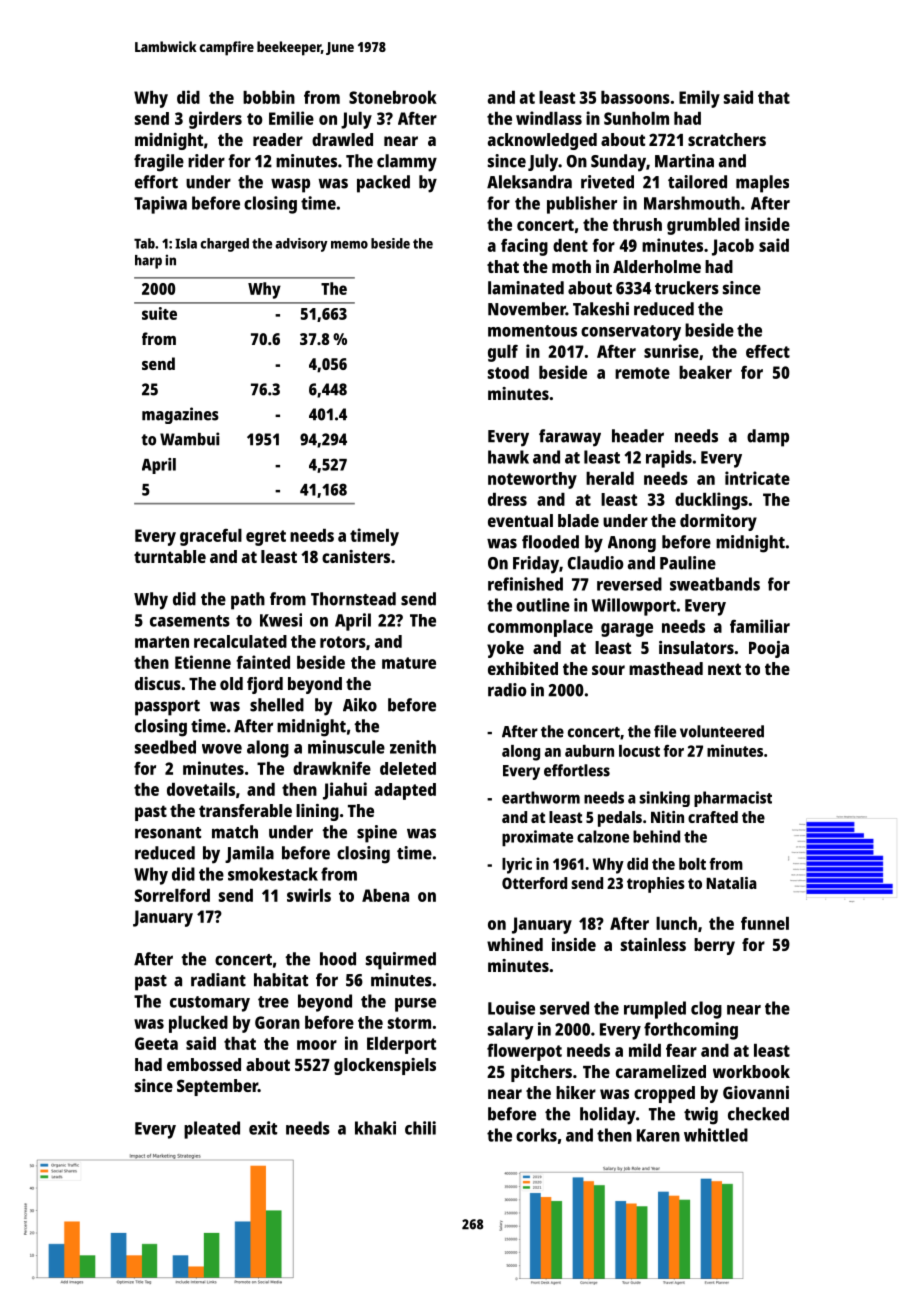 This screenshot has width=924, height=1311. I want to click on packed, so click(383, 184).
